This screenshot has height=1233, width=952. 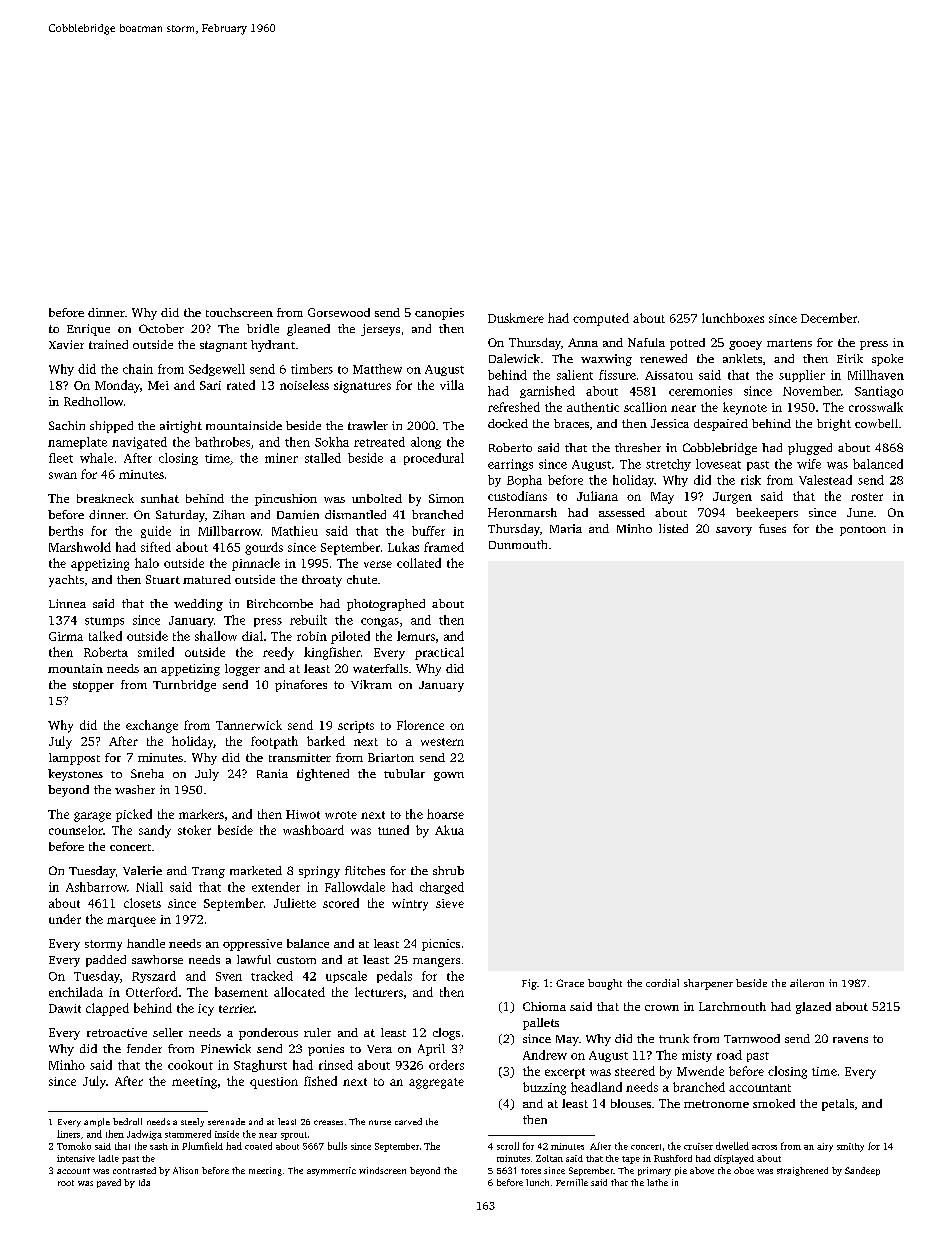 I want to click on October, so click(x=161, y=328).
